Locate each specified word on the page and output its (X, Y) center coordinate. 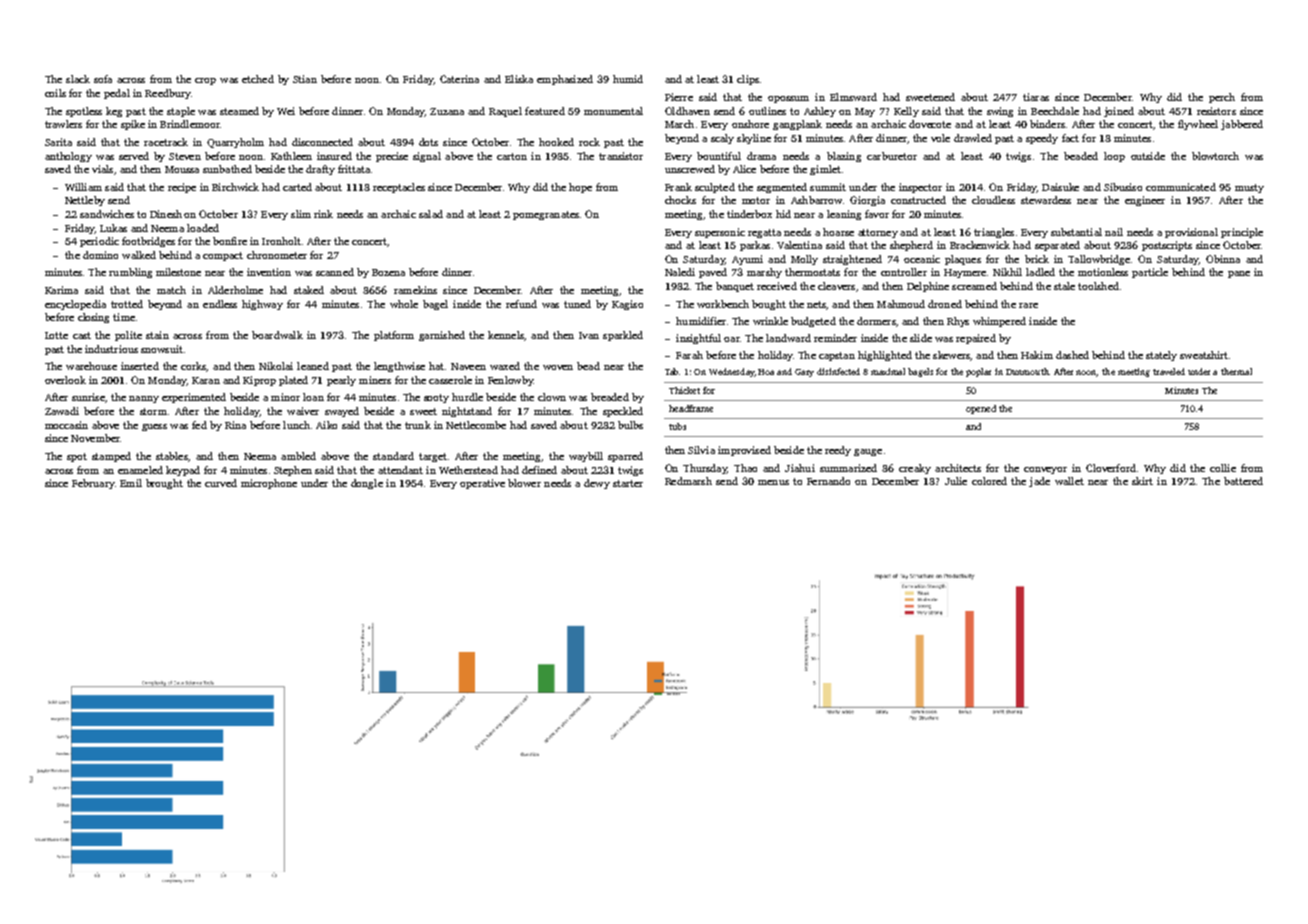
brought (164, 484)
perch (1222, 98)
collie (1223, 468)
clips (748, 80)
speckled (623, 412)
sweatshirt (1204, 355)
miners (375, 380)
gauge (868, 452)
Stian (305, 79)
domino (100, 255)
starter (628, 483)
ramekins (415, 290)
